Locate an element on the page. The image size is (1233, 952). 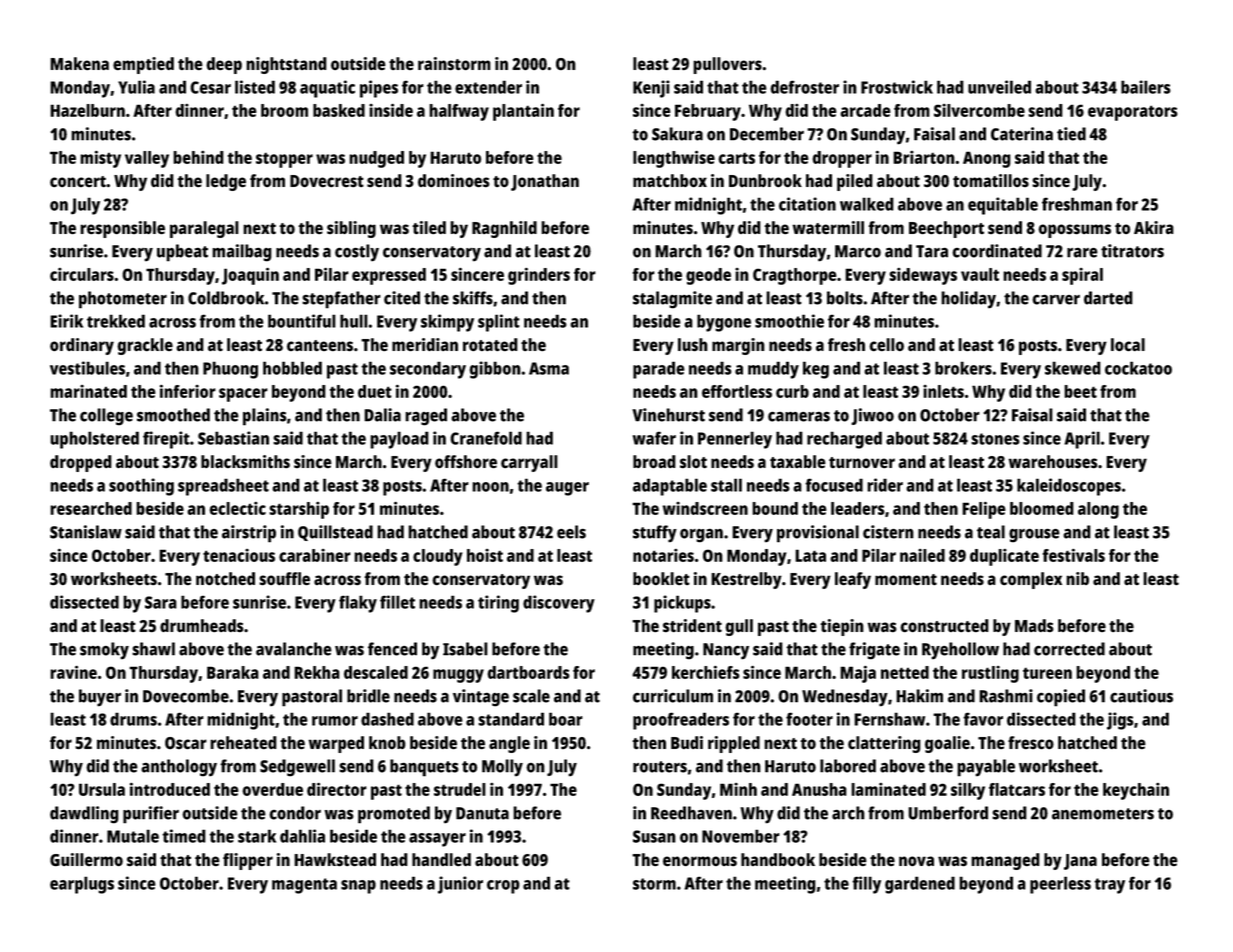
magenta is located at coordinates (304, 886).
